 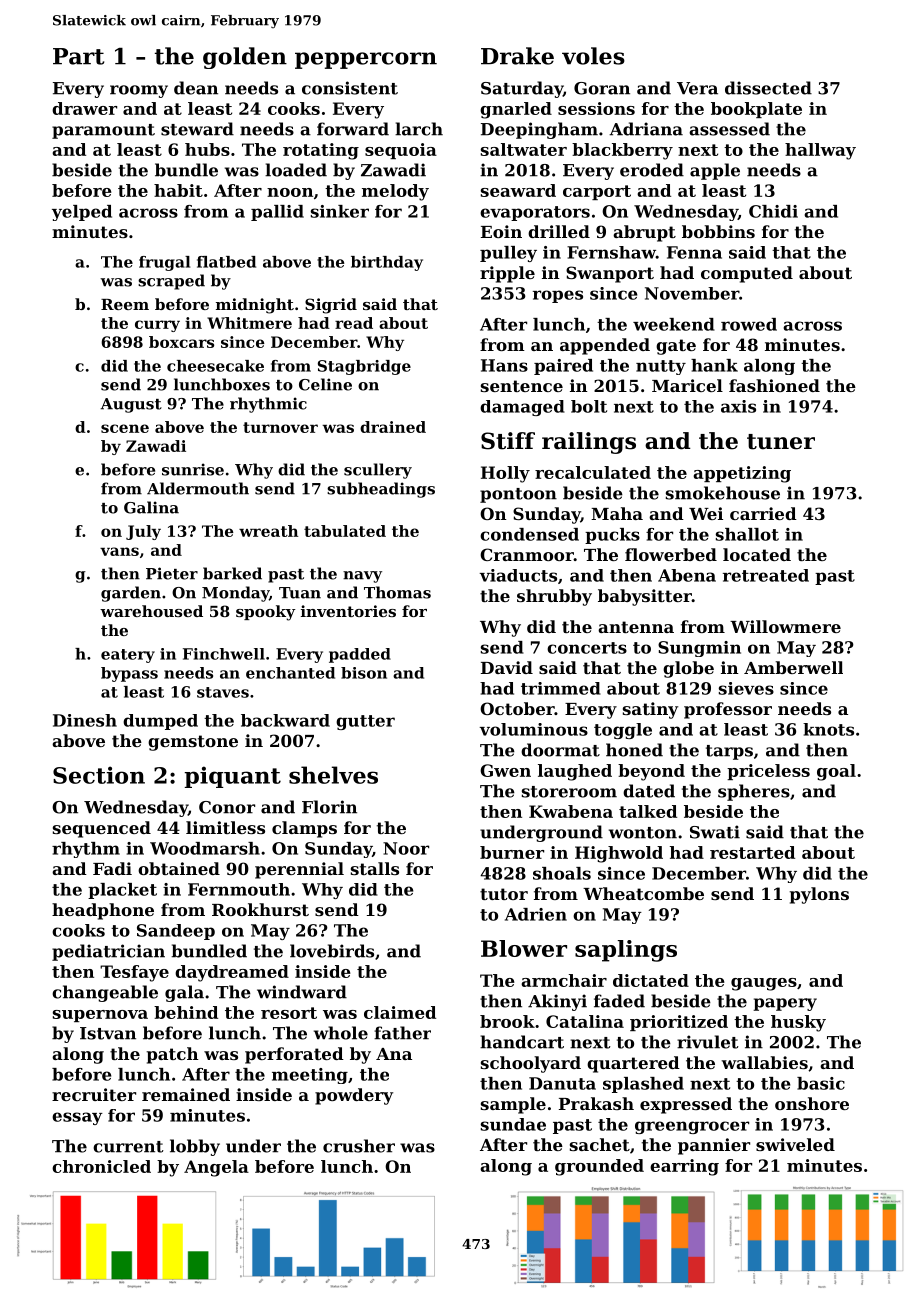 I want to click on dissected, so click(x=768, y=88).
